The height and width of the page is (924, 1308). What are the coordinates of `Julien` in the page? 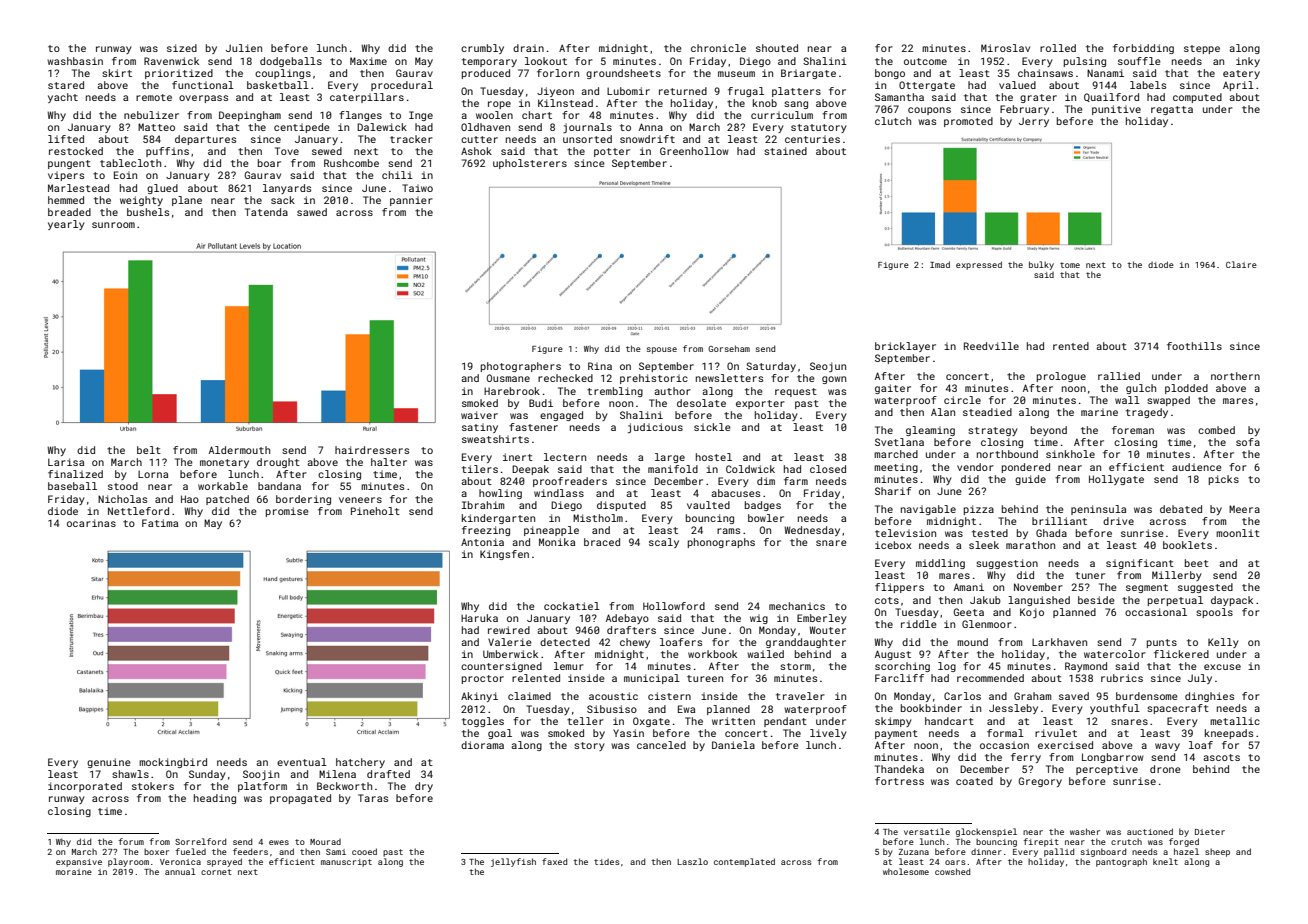 It's located at (244, 48).
